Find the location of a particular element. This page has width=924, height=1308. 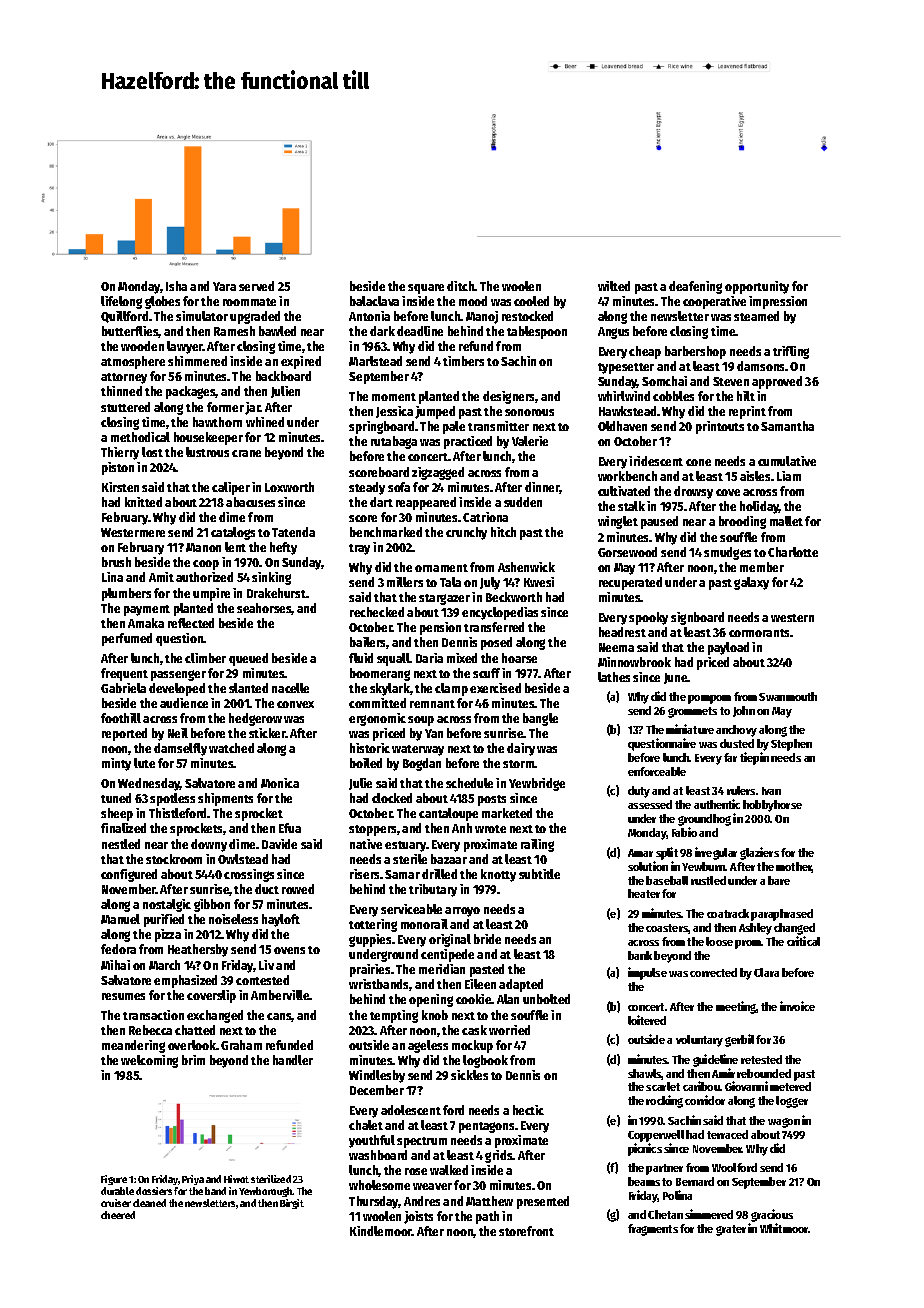

Isha is located at coordinates (176, 286).
